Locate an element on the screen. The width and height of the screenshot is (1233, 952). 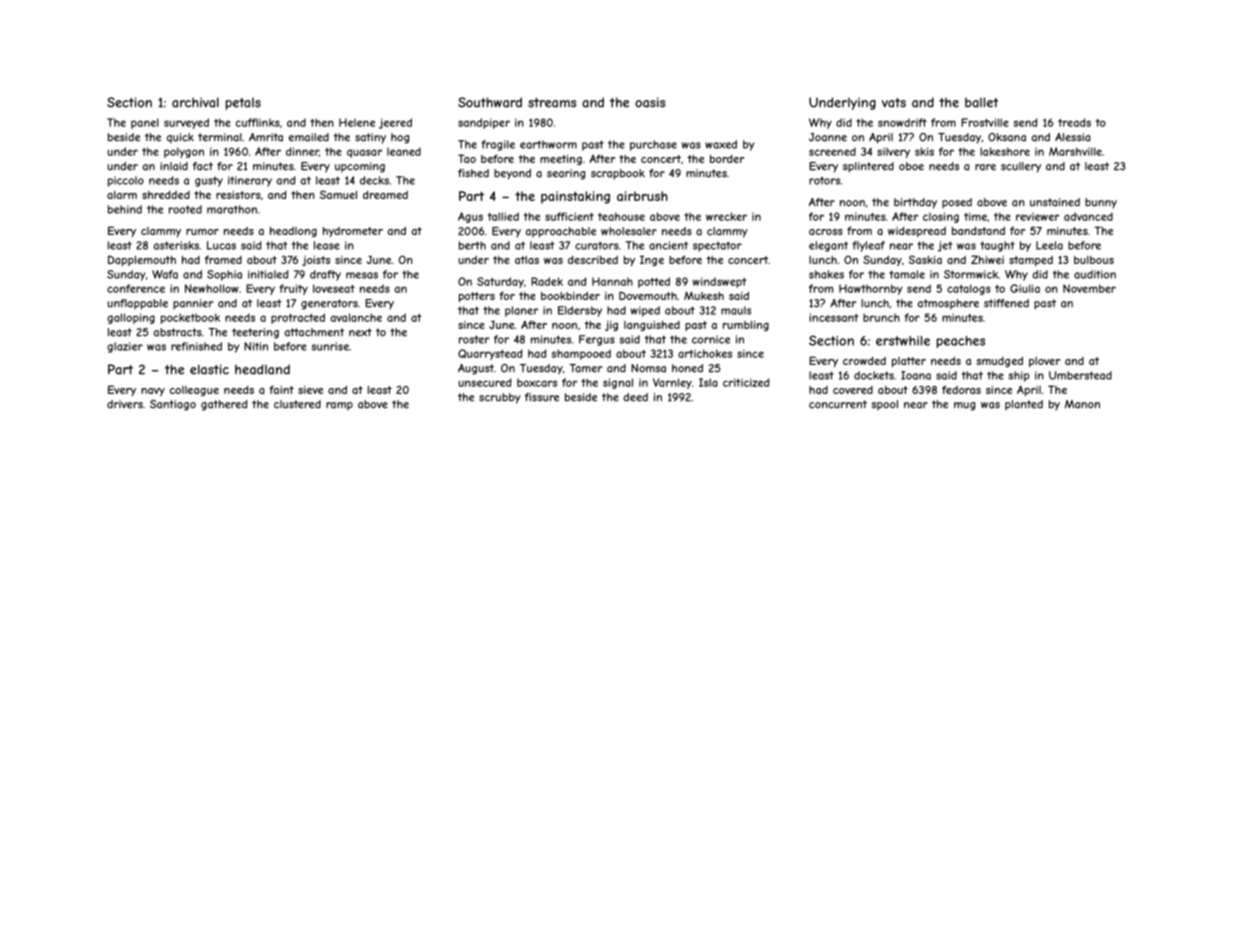
Zhiwei is located at coordinates (987, 259).
